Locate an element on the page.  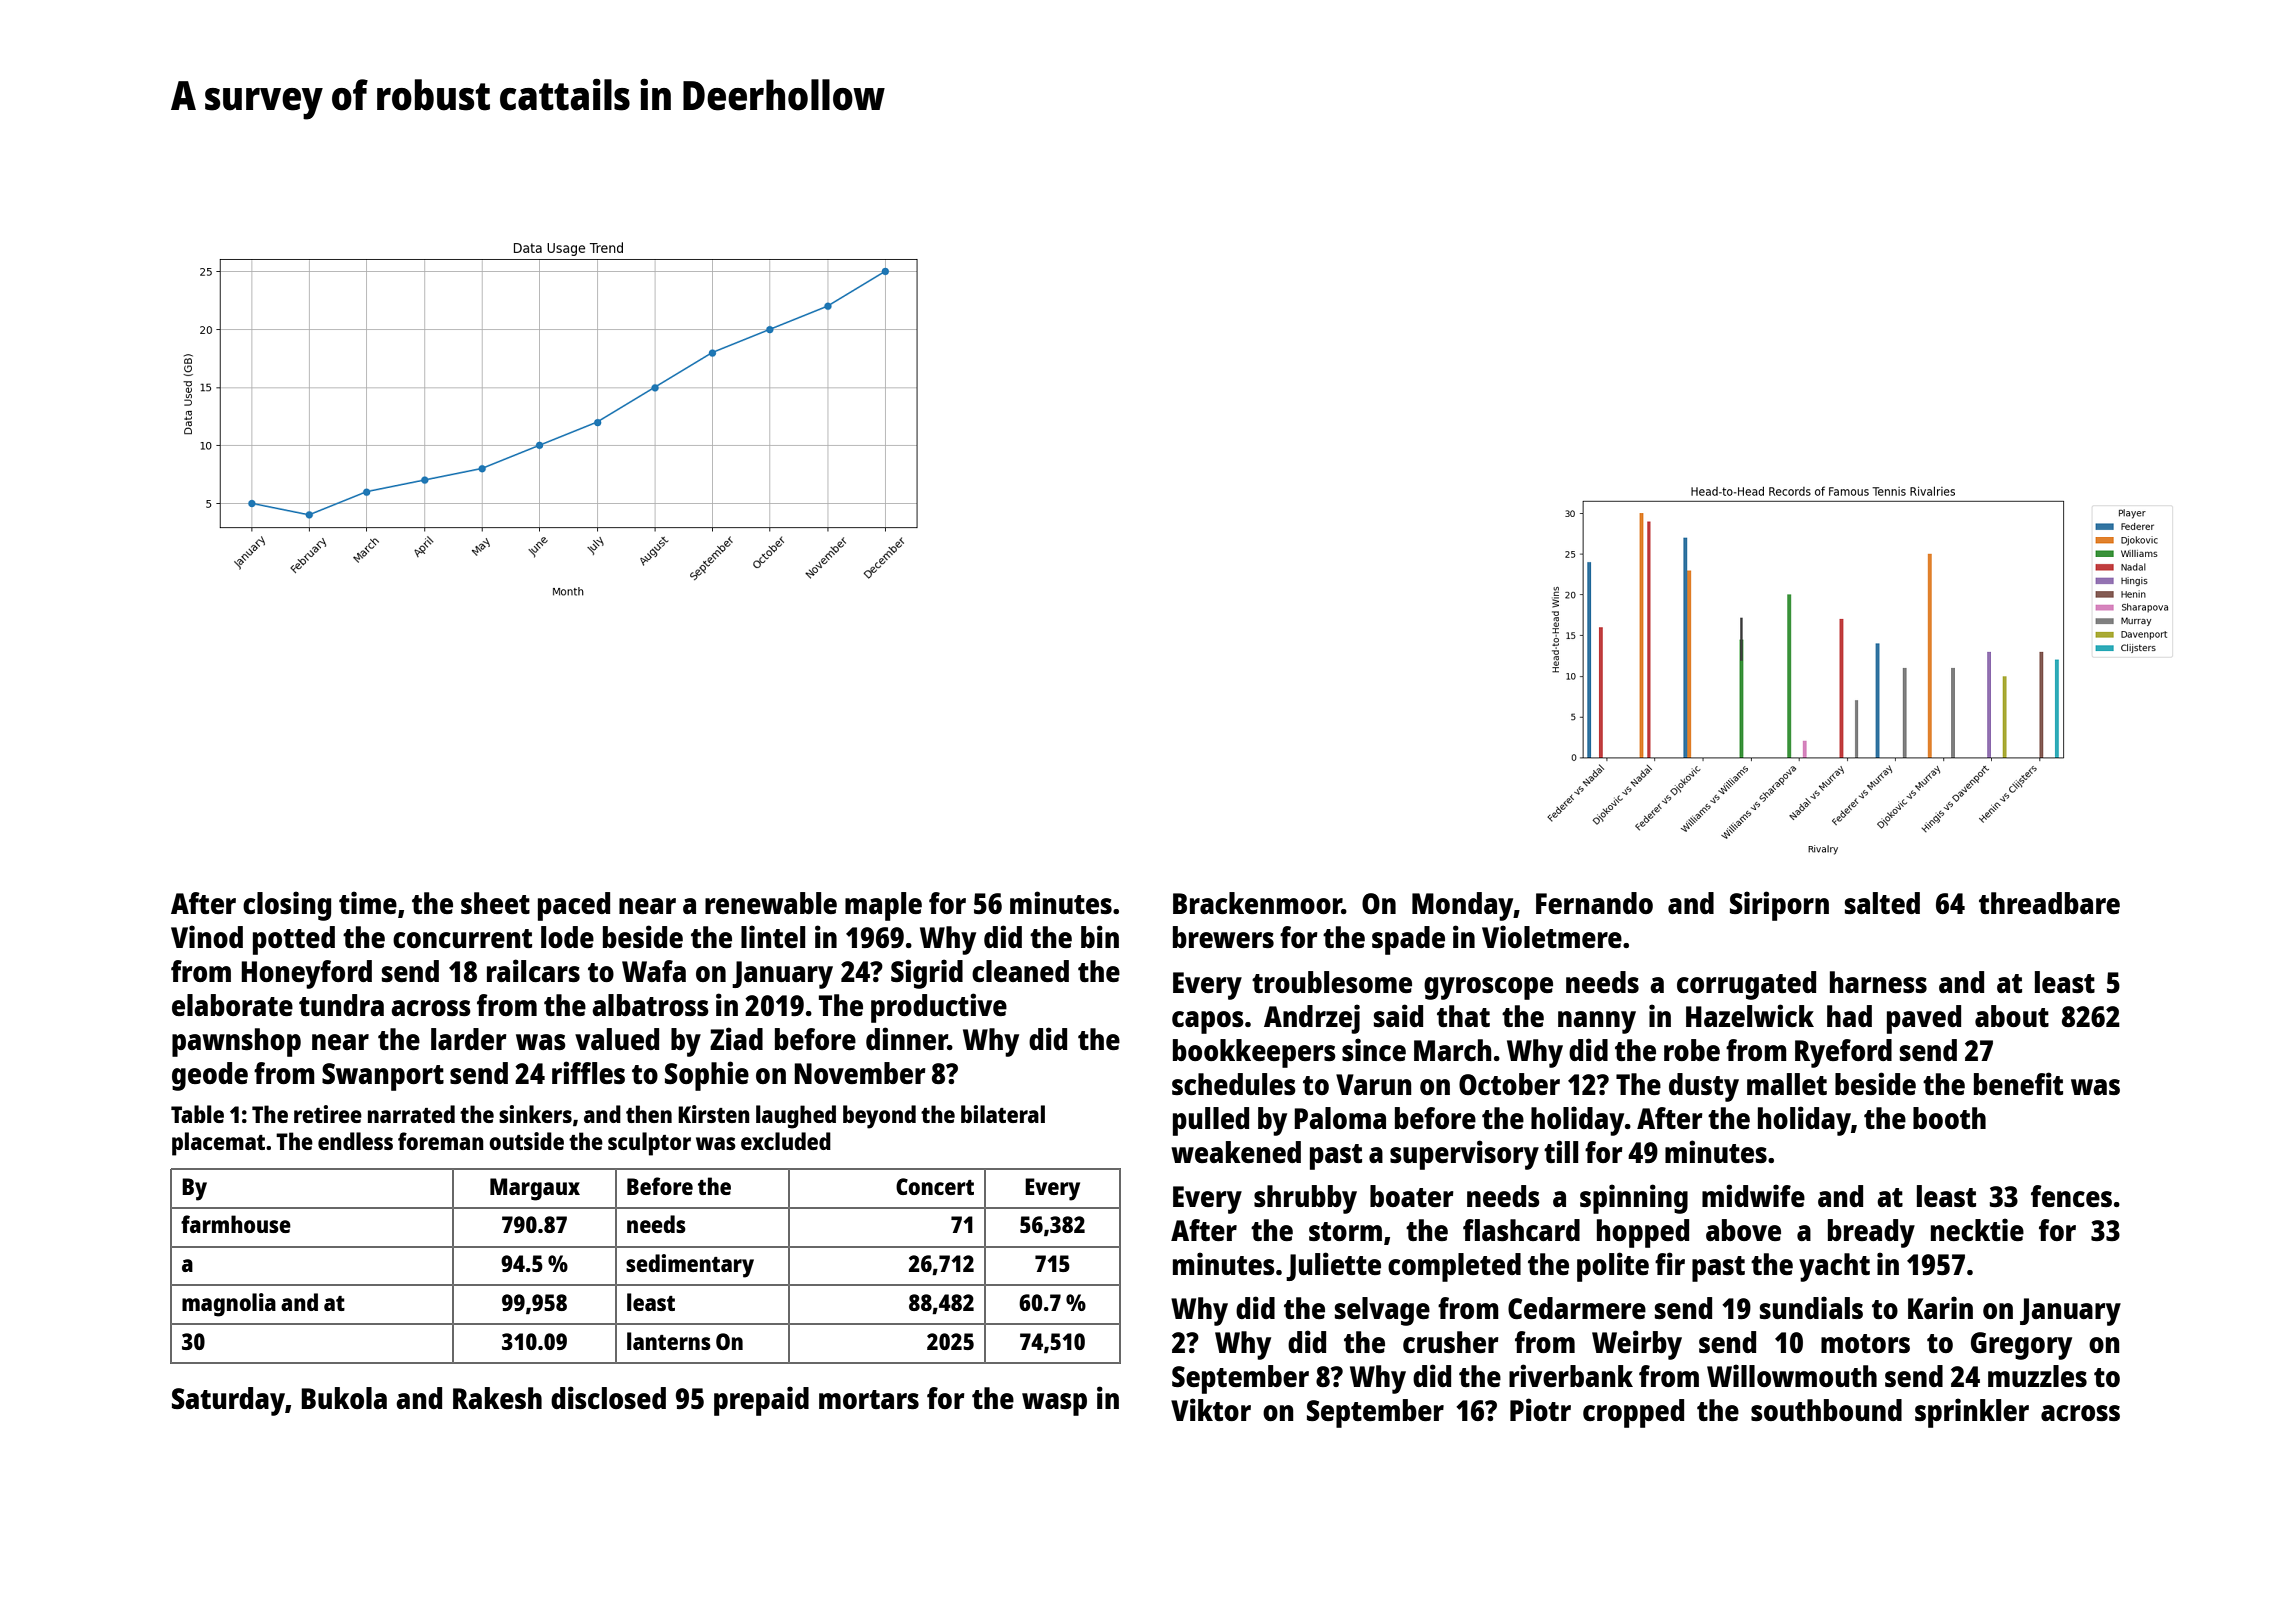
placemat is located at coordinates (218, 1144).
